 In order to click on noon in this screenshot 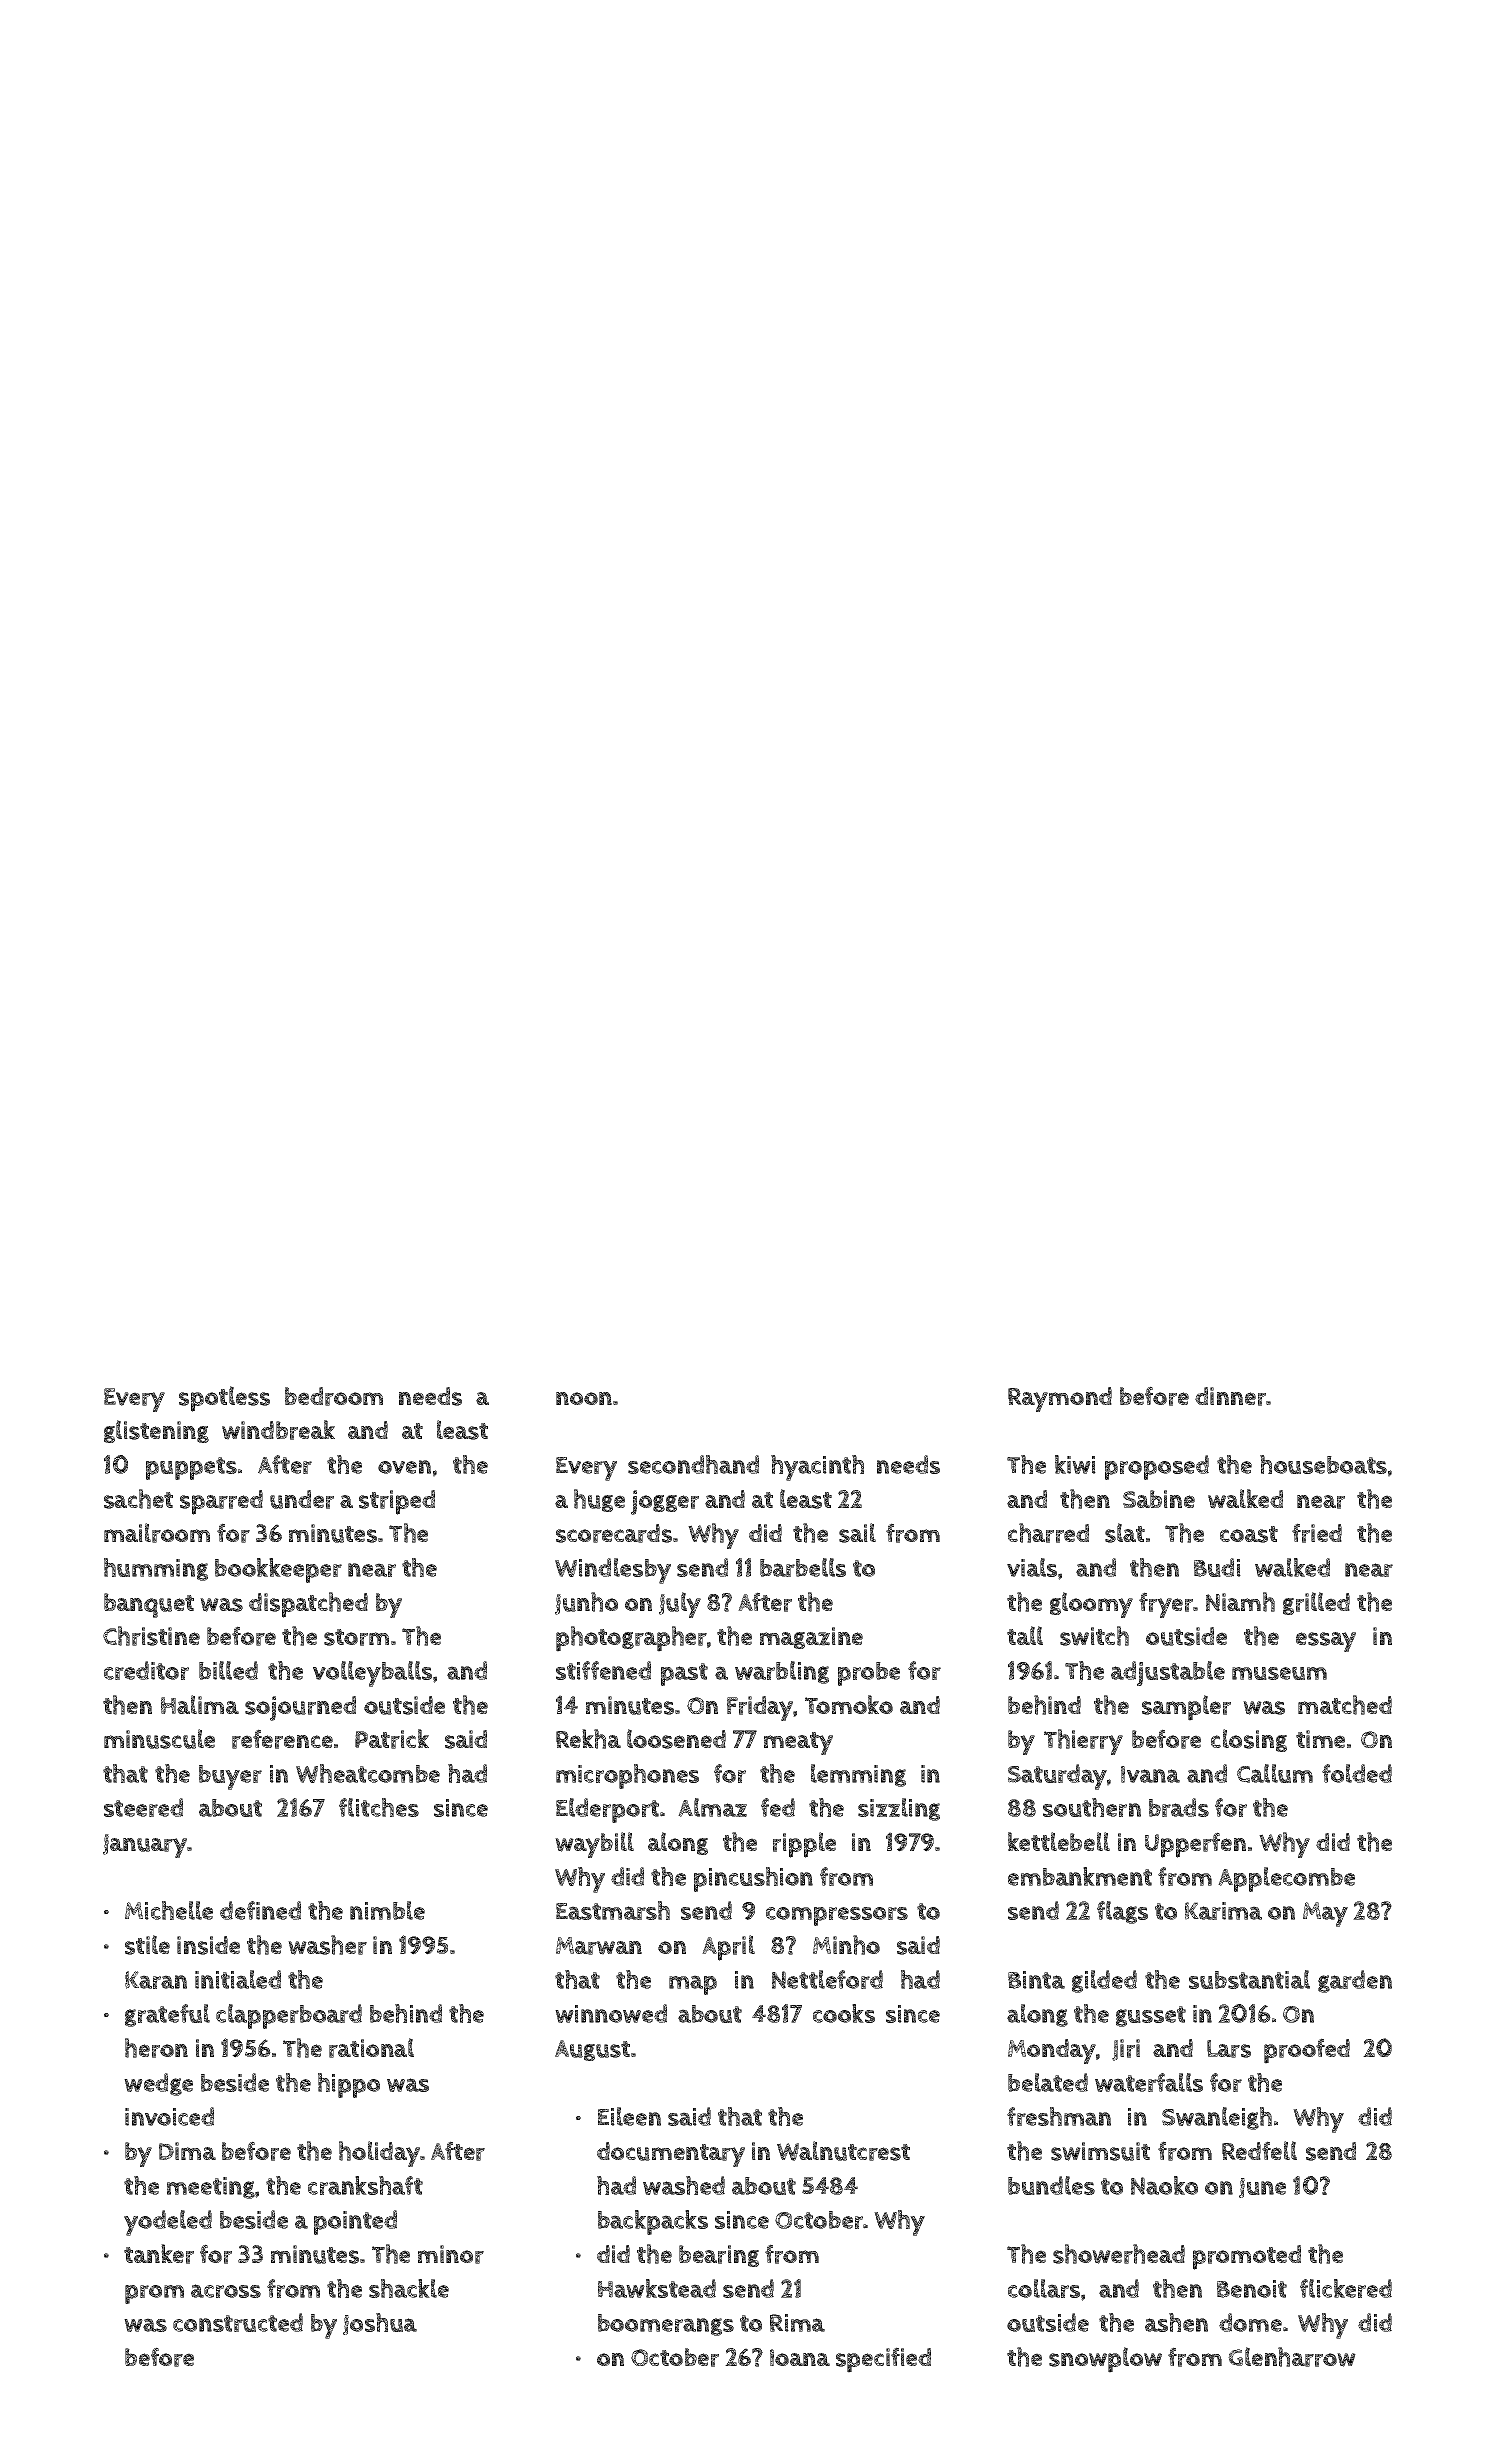, I will do `click(584, 1398)`.
